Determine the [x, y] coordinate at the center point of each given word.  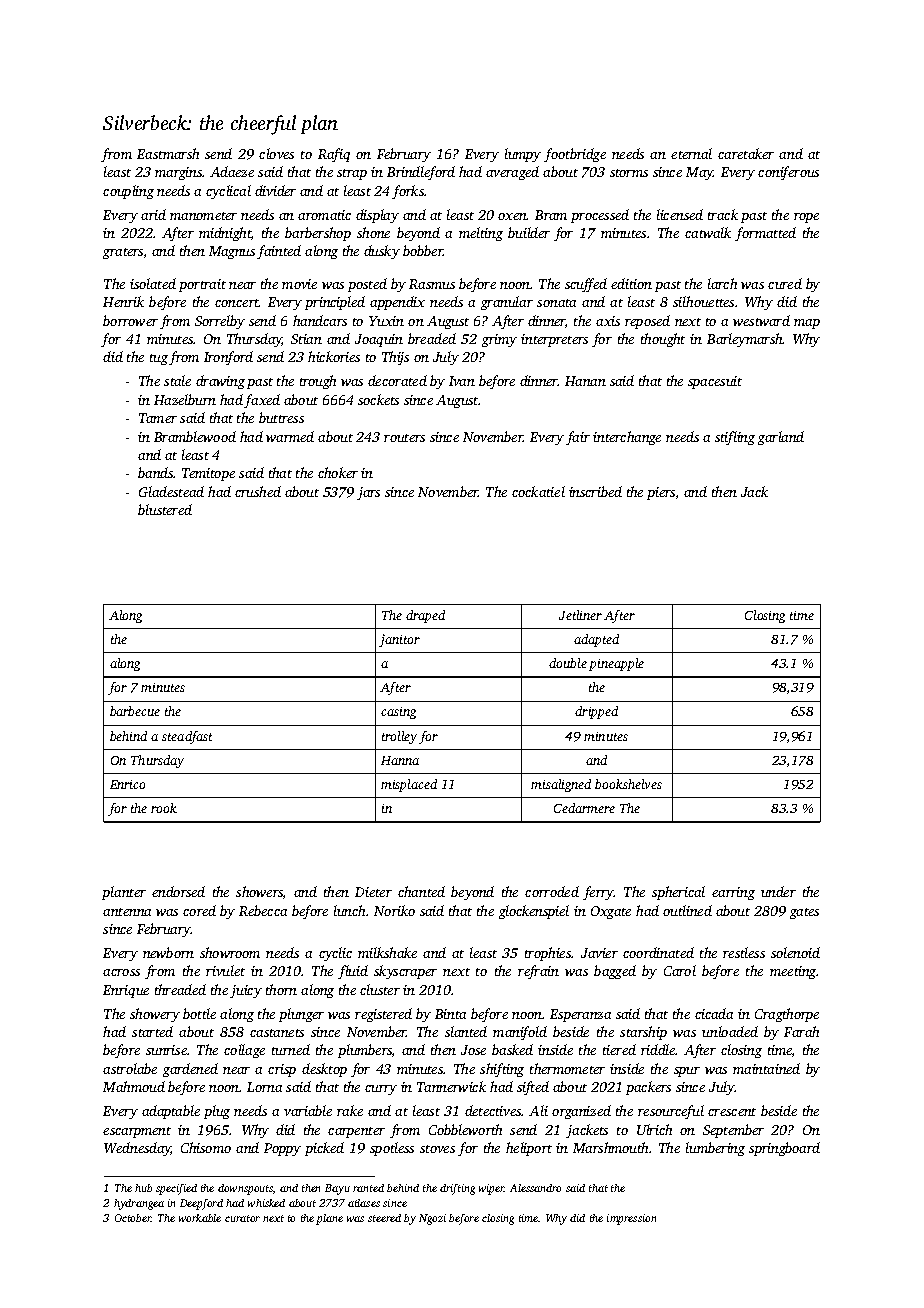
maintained [766, 1068]
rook [164, 808]
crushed [258, 491]
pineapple [616, 664]
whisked [266, 1203]
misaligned [561, 785]
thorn [281, 989]
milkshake [387, 952]
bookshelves [628, 784]
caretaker [746, 153]
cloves [276, 153]
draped [425, 616]
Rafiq [334, 155]
